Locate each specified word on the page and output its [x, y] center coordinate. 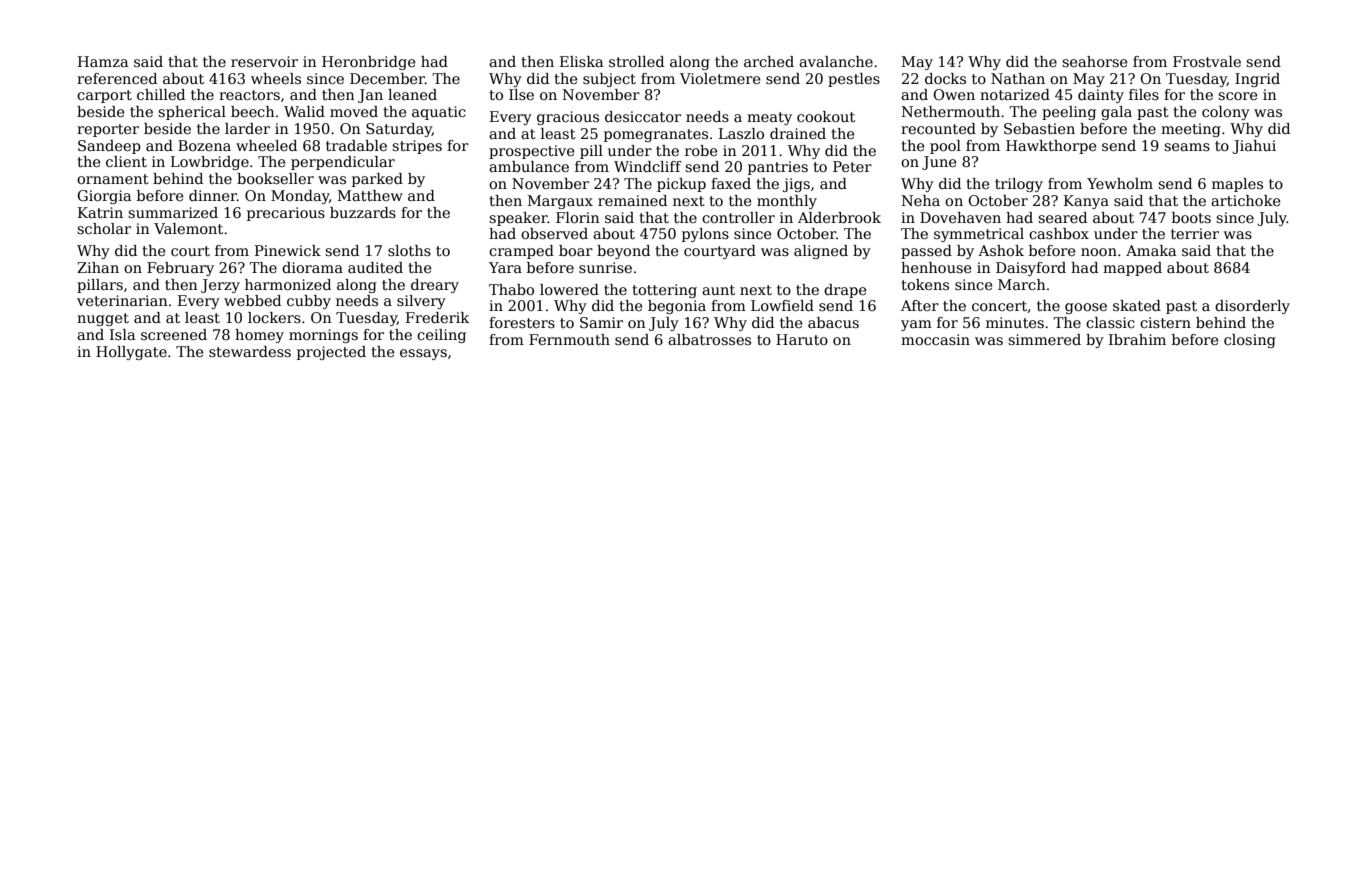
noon [1099, 252]
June [939, 163]
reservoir [264, 61]
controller [738, 217]
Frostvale [1207, 61]
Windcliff [648, 166]
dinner [213, 195]
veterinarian [122, 300]
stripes [417, 147]
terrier [1195, 233]
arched [769, 61]
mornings [323, 336]
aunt [718, 290]
